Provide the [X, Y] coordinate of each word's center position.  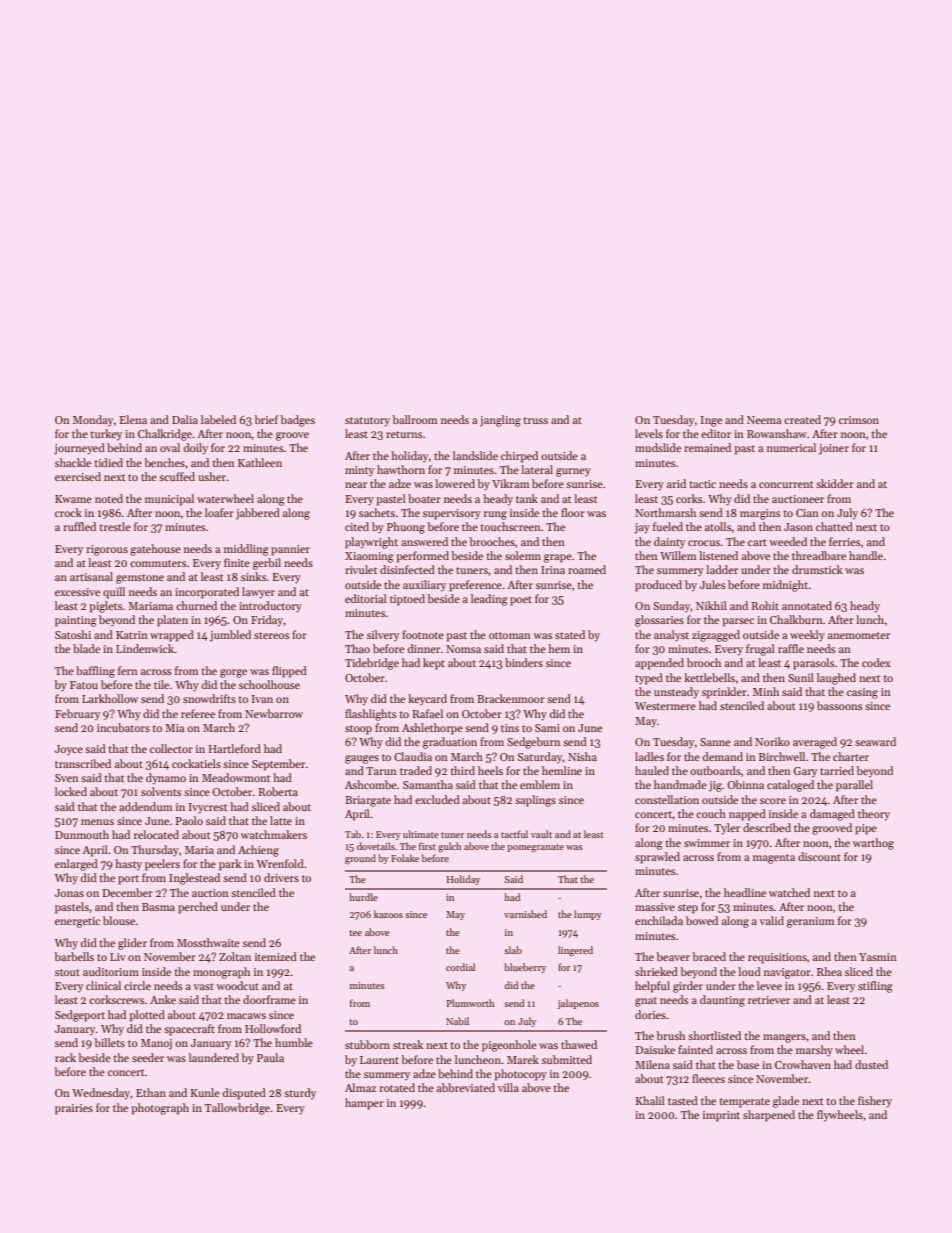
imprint [721, 1116]
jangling [500, 421]
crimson [859, 420]
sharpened [769, 1116]
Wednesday [101, 1094]
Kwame [73, 499]
